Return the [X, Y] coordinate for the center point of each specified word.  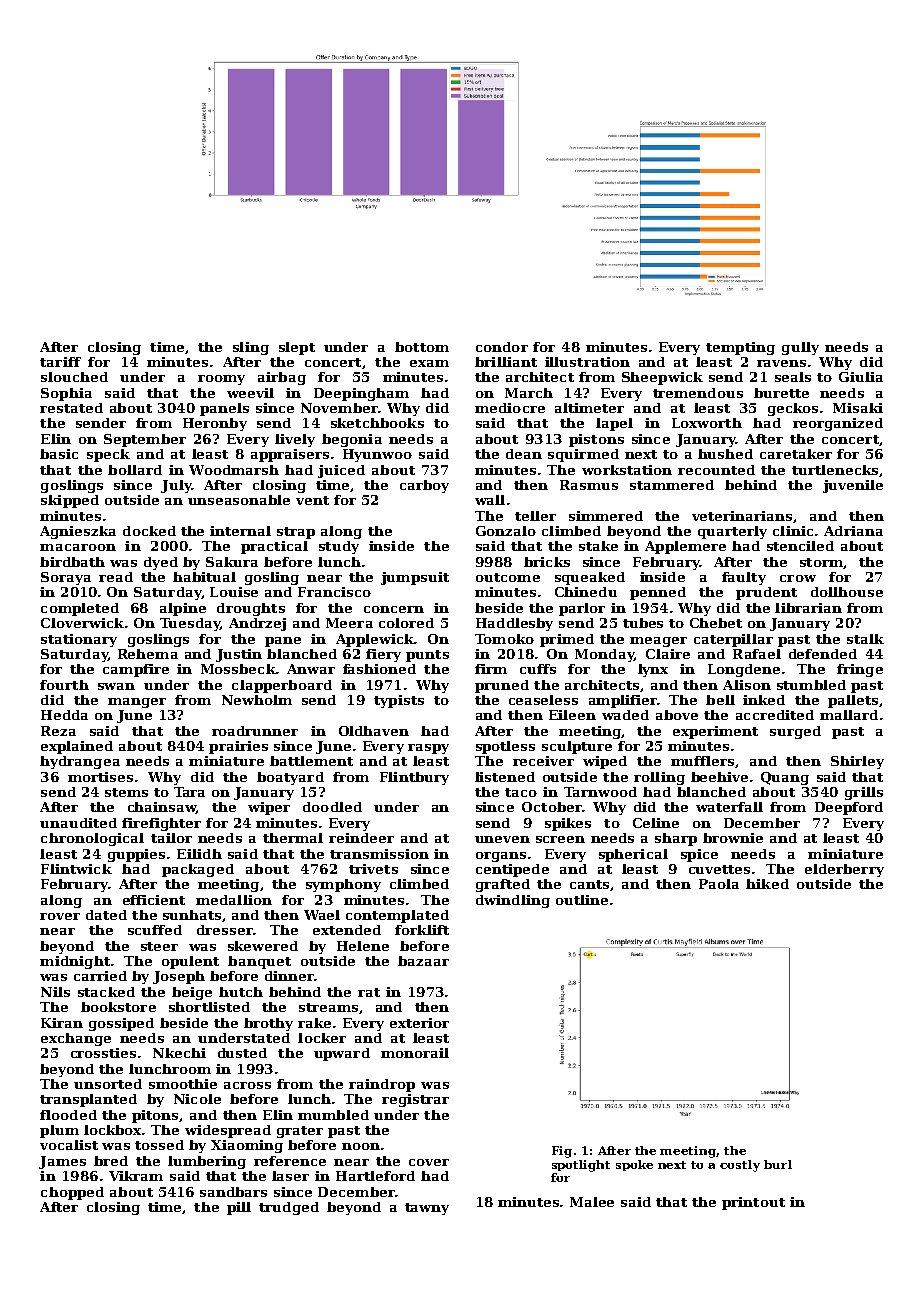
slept [297, 348]
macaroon [78, 547]
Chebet [716, 623]
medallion [234, 900]
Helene [363, 946]
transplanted [88, 1100]
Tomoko [504, 639]
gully [800, 348]
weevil [250, 393]
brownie [733, 838]
